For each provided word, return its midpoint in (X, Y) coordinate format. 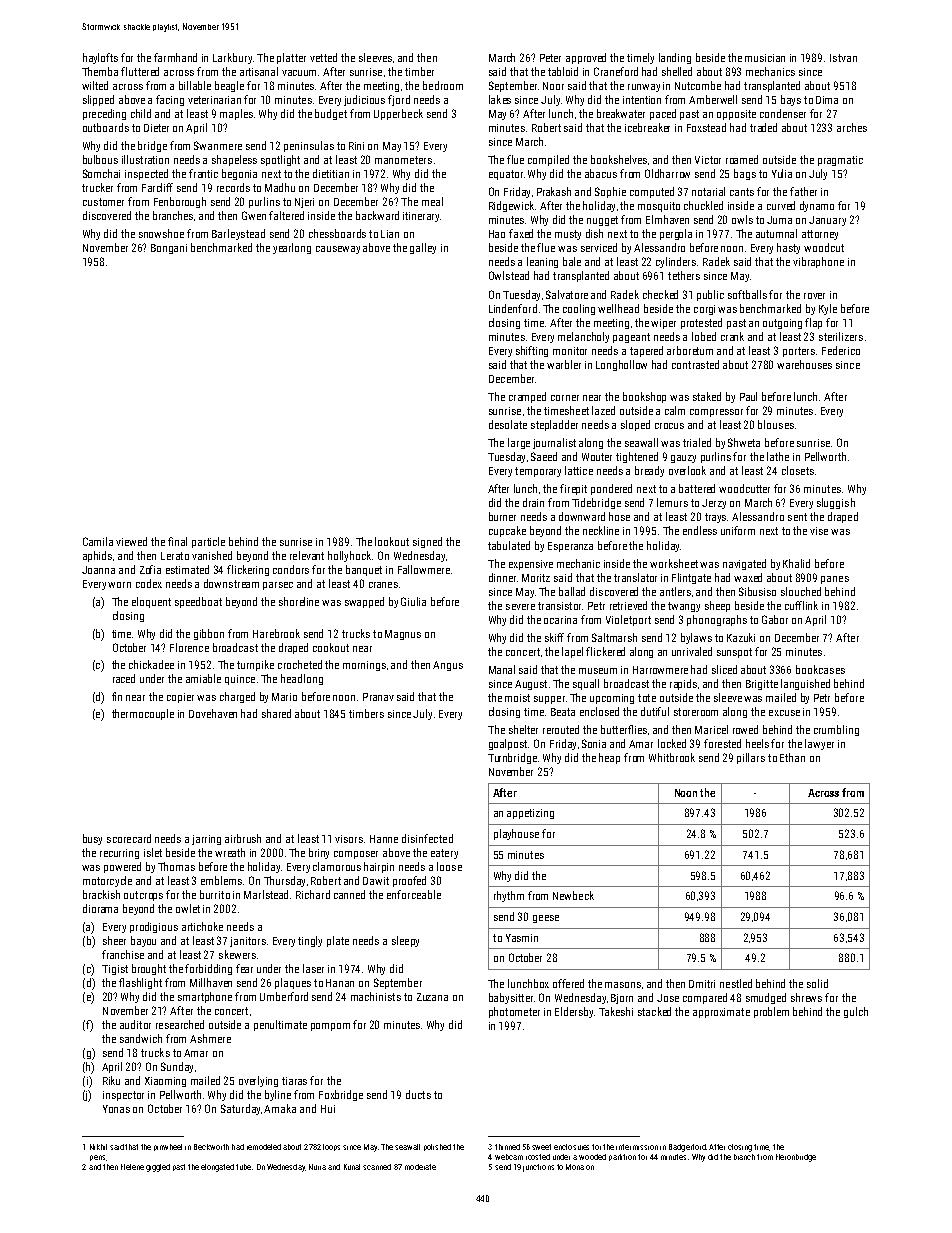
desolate (508, 424)
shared (276, 713)
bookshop (644, 397)
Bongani (169, 249)
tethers (684, 275)
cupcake (507, 531)
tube (243, 1167)
